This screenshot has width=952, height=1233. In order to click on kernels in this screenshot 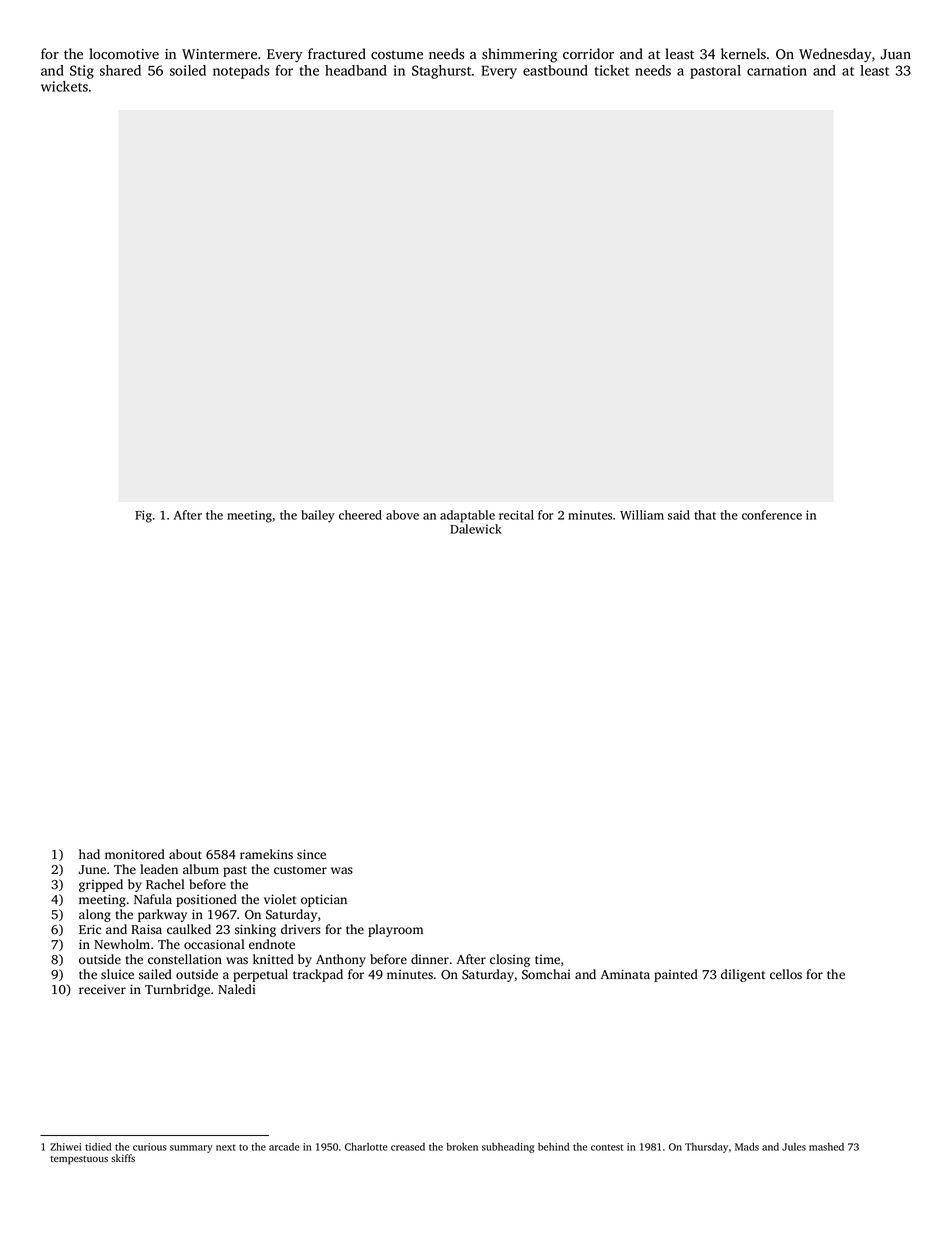, I will do `click(743, 54)`.
